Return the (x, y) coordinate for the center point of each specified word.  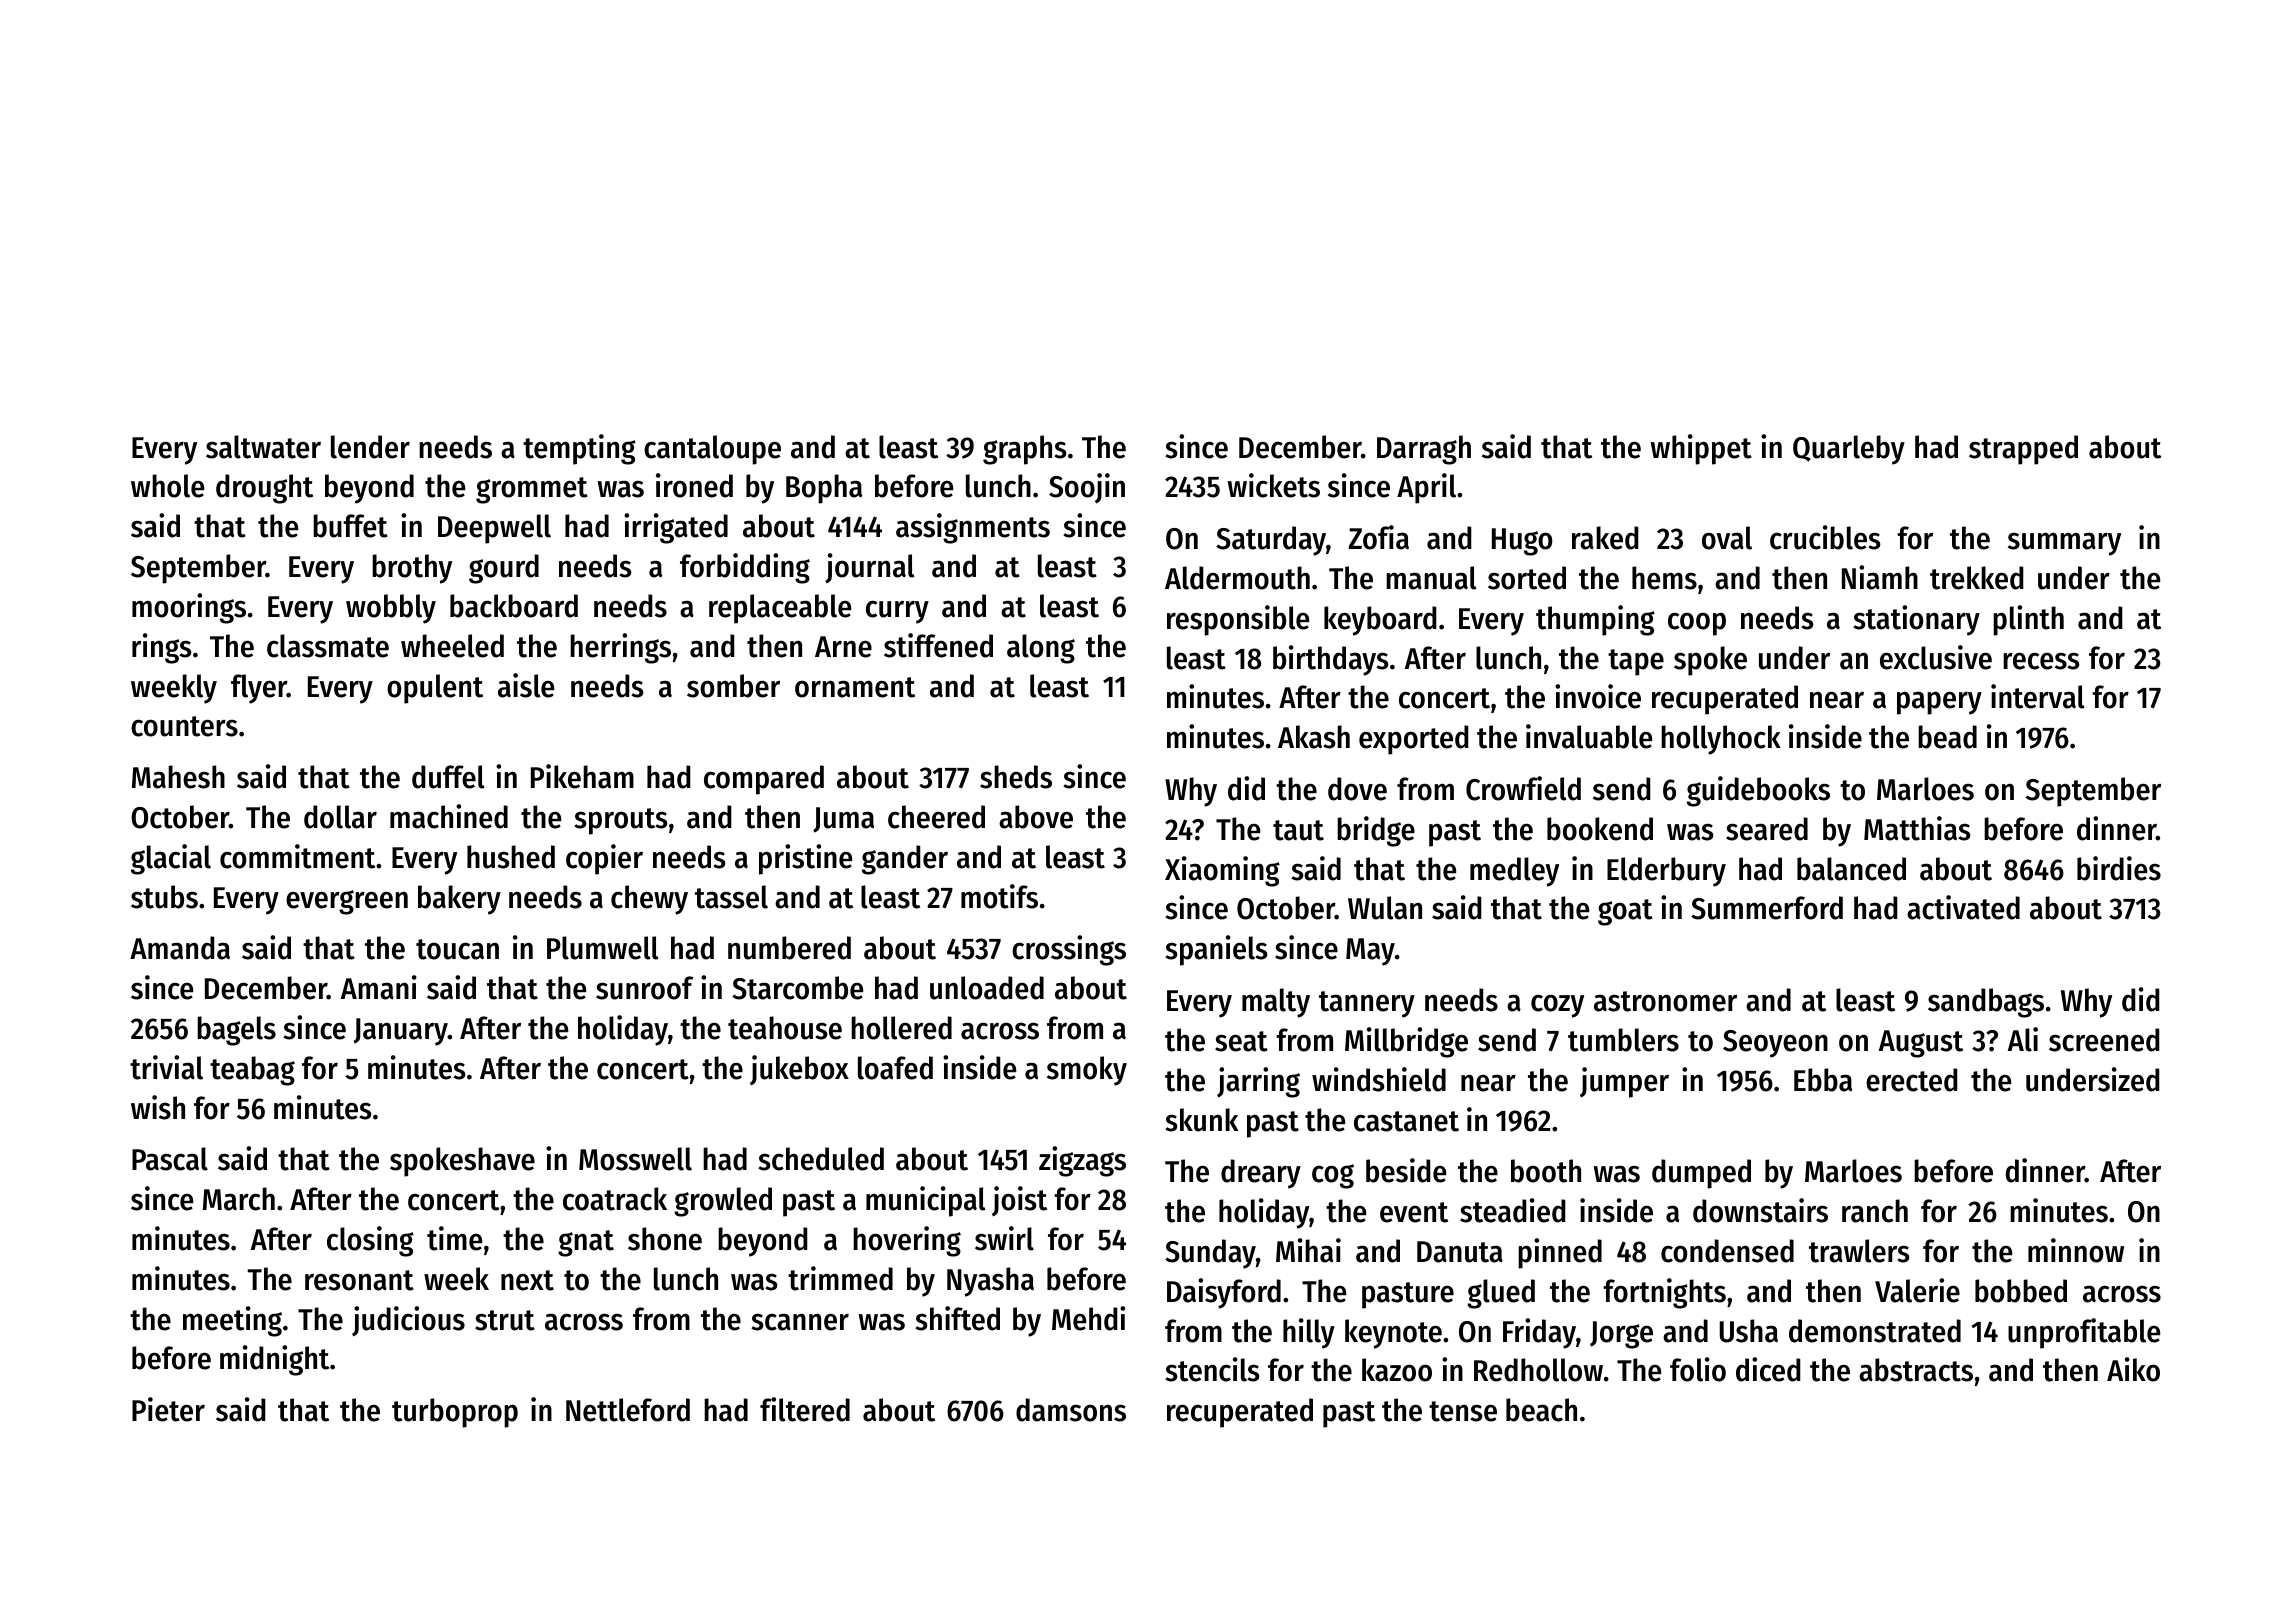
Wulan (1385, 908)
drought (264, 489)
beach (1541, 1410)
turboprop (455, 1413)
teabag (252, 1071)
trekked (1977, 578)
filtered (805, 1409)
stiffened (938, 645)
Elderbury (1666, 872)
